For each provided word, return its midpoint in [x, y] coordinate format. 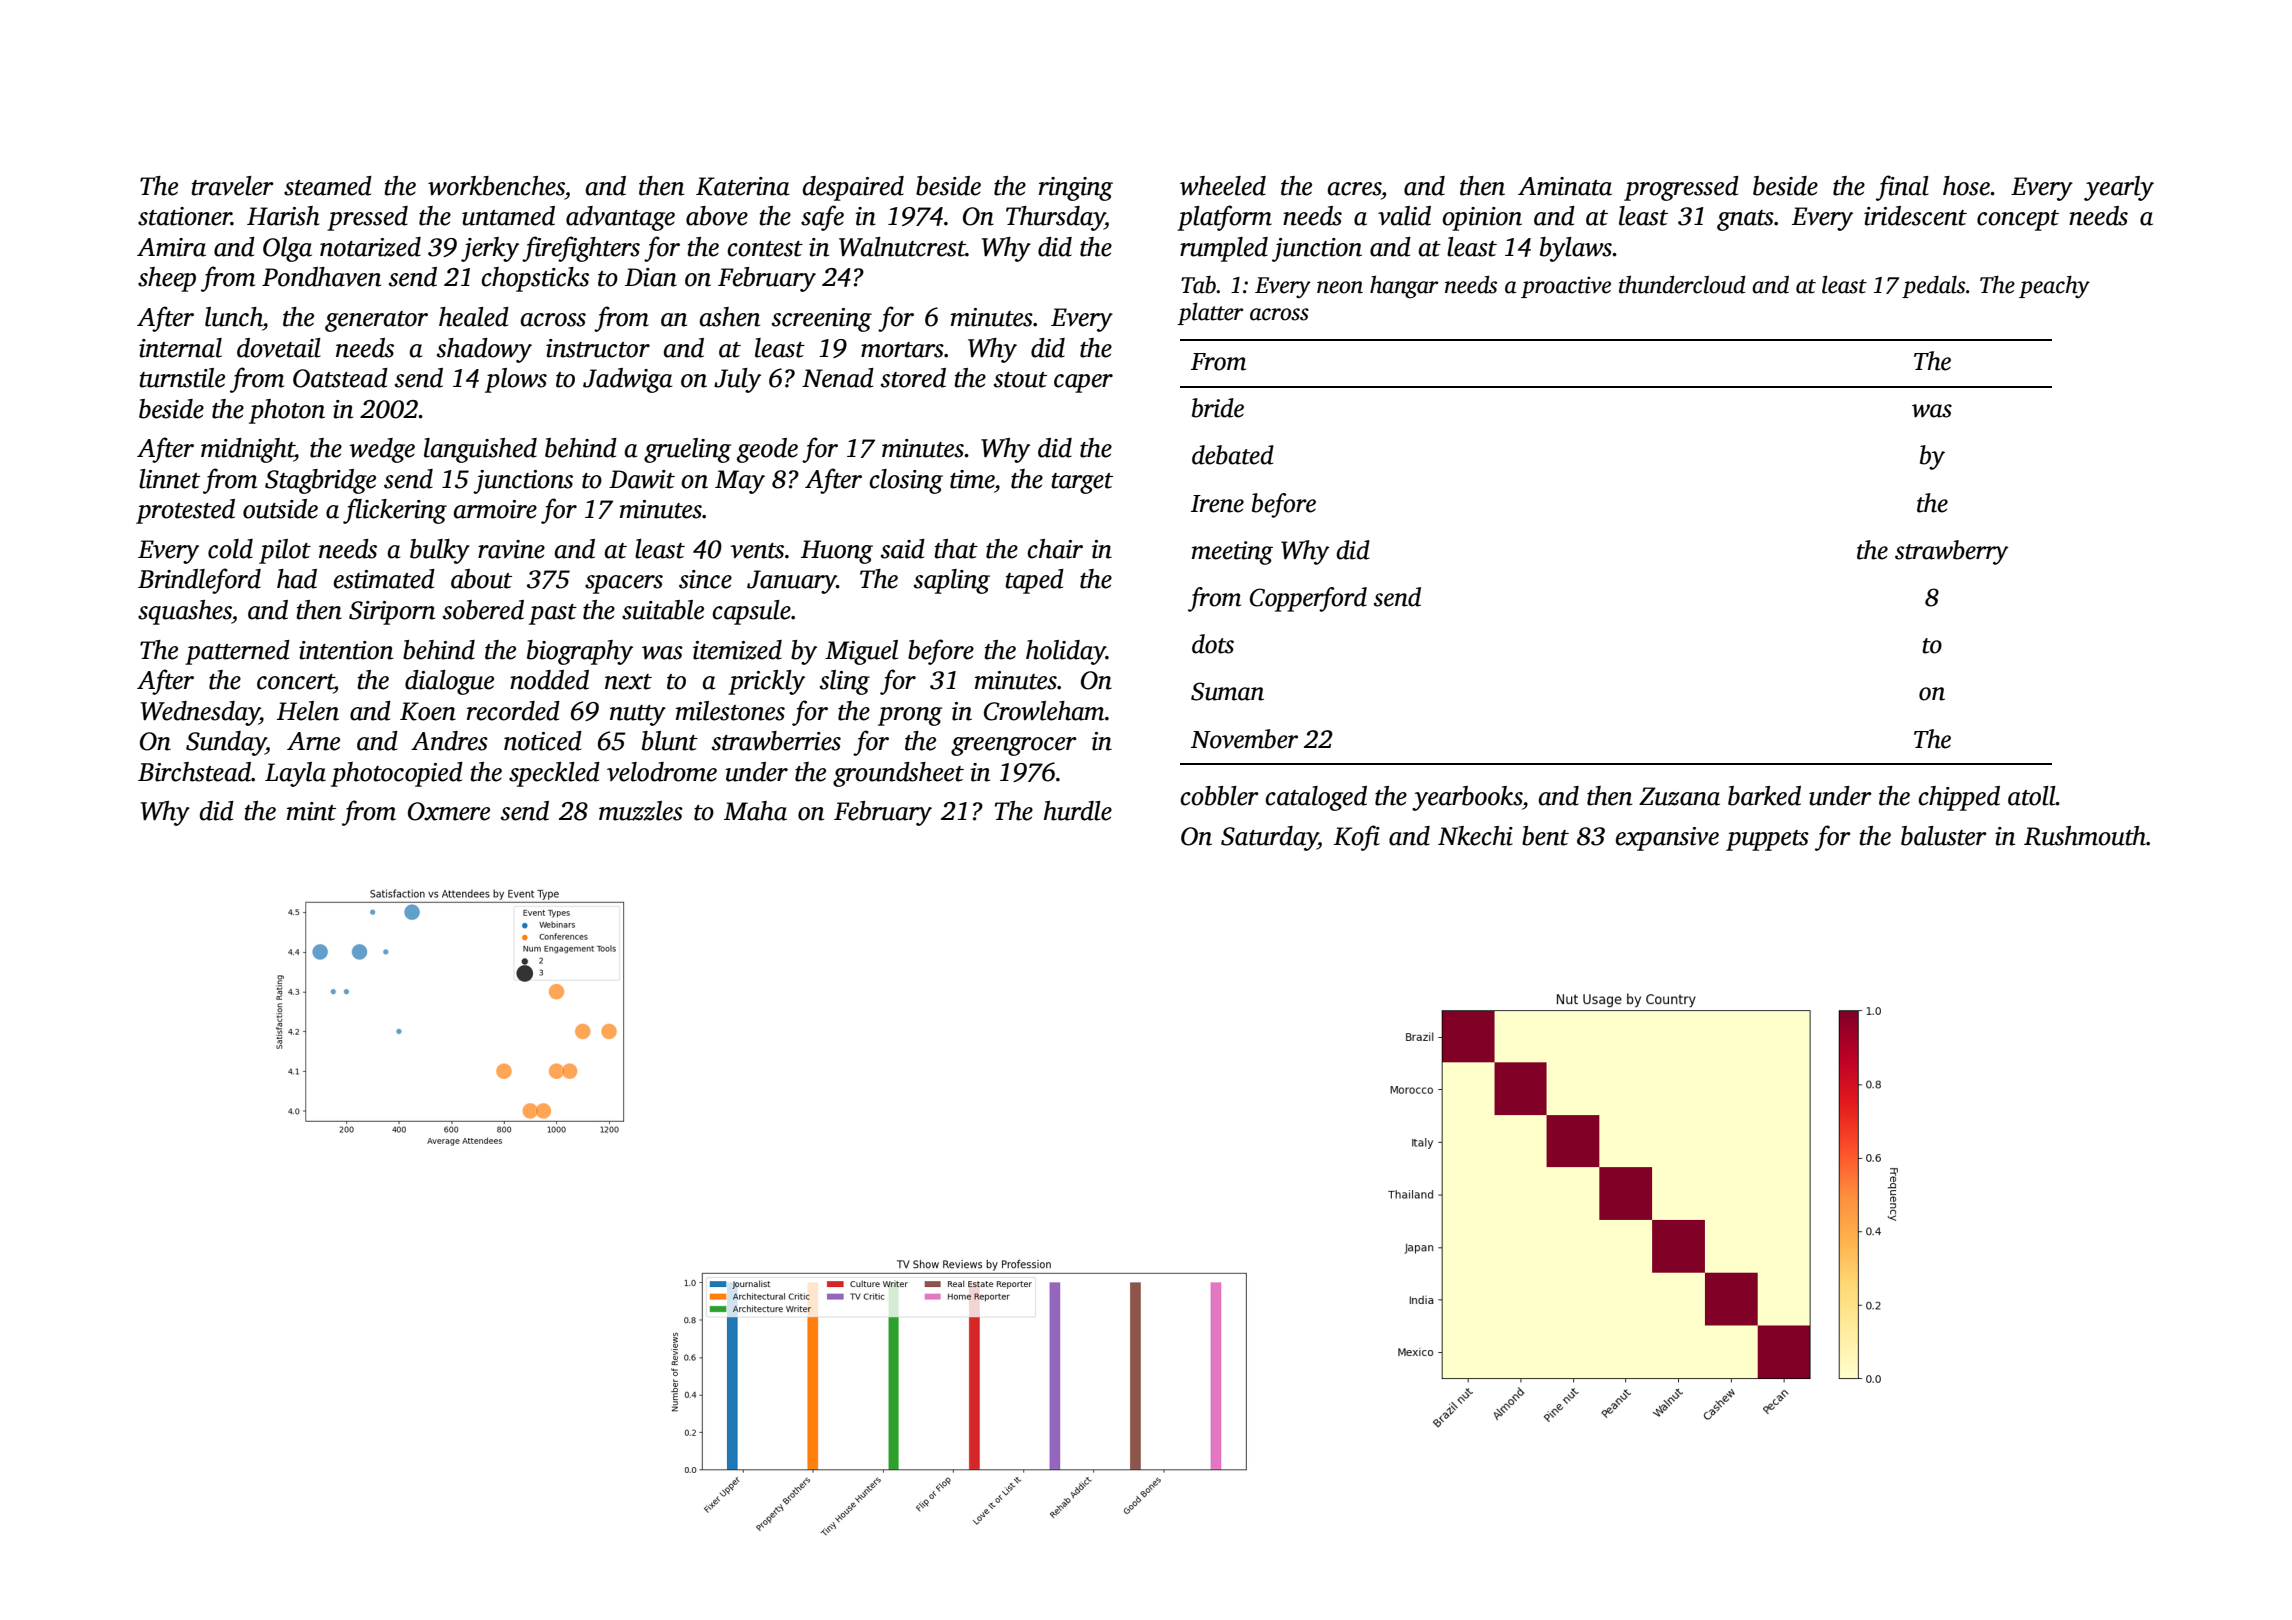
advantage [620, 218]
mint [311, 811]
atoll [2032, 796]
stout [1020, 380]
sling [845, 682]
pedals [1933, 287]
